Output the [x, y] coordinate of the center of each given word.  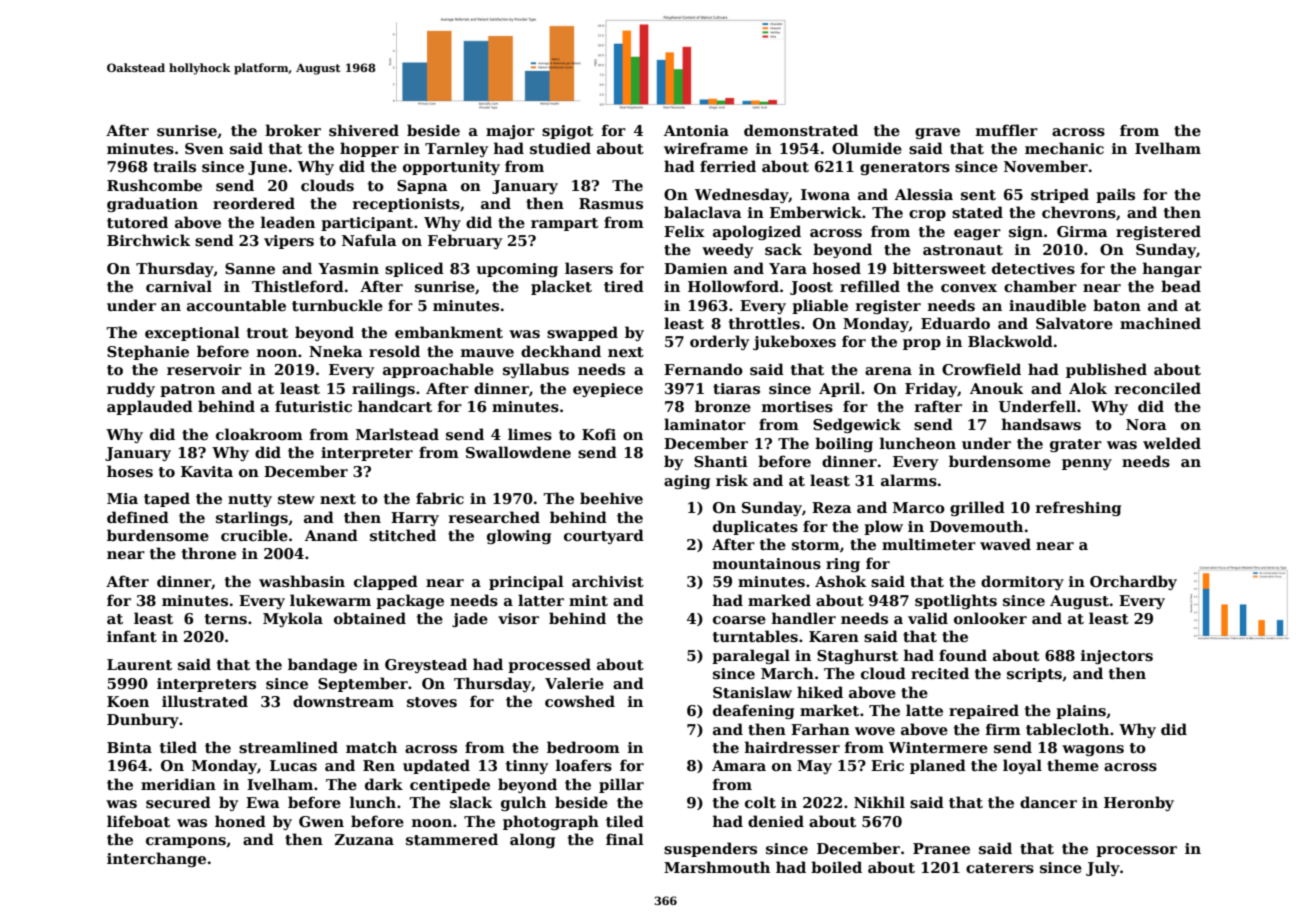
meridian [178, 784]
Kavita [207, 471]
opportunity [451, 168]
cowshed [580, 701]
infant [132, 636]
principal [526, 582]
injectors [1117, 657]
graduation [152, 204]
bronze [723, 406]
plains [1081, 711]
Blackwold [1010, 341]
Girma [1082, 231]
